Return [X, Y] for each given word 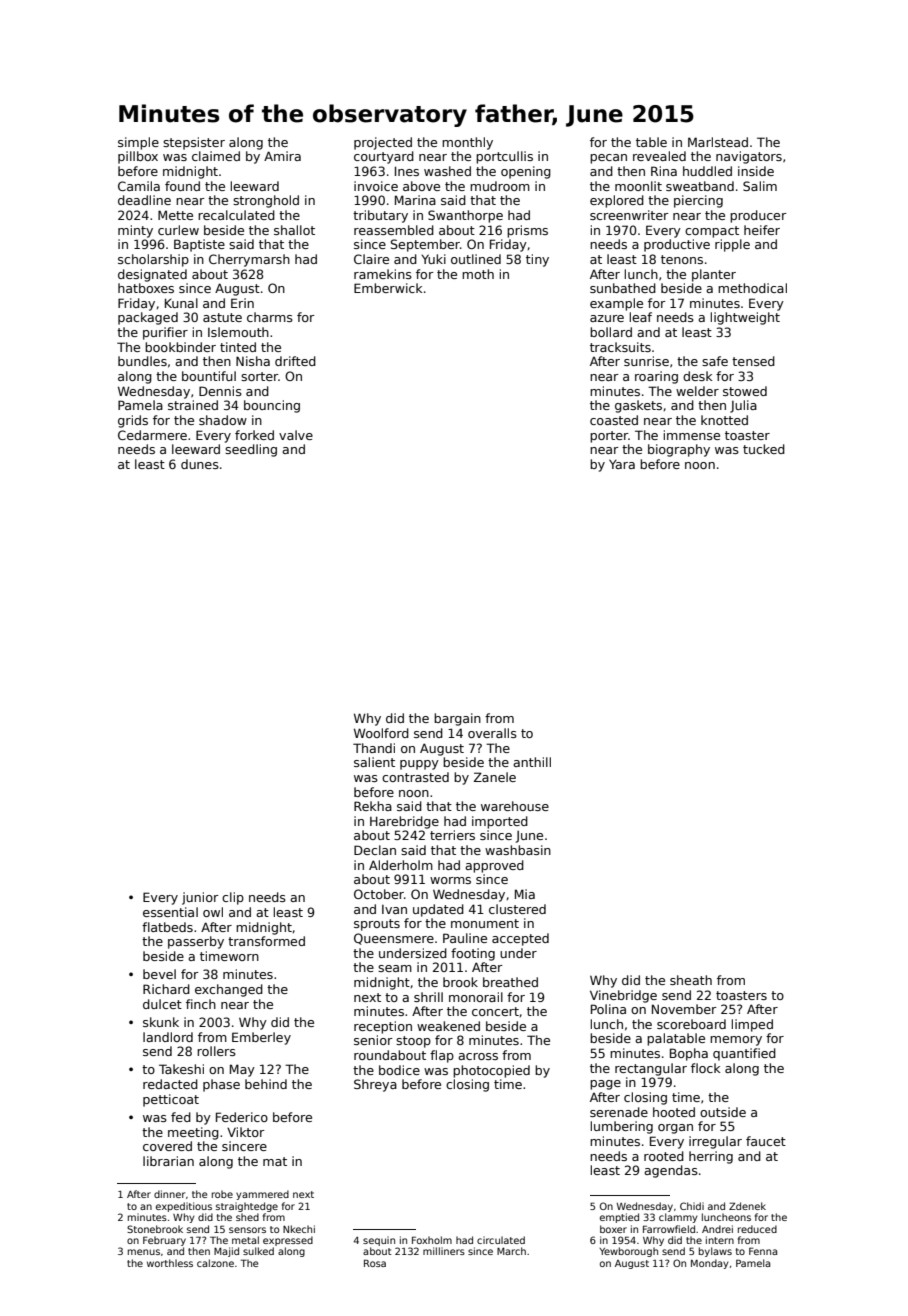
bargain [457, 719]
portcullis [504, 157]
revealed [659, 156]
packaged [148, 318]
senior [373, 1040]
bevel [159, 974]
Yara [622, 464]
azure [607, 318]
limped [752, 1025]
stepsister [194, 143]
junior [200, 898]
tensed [753, 361]
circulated [501, 1240]
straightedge [247, 1207]
